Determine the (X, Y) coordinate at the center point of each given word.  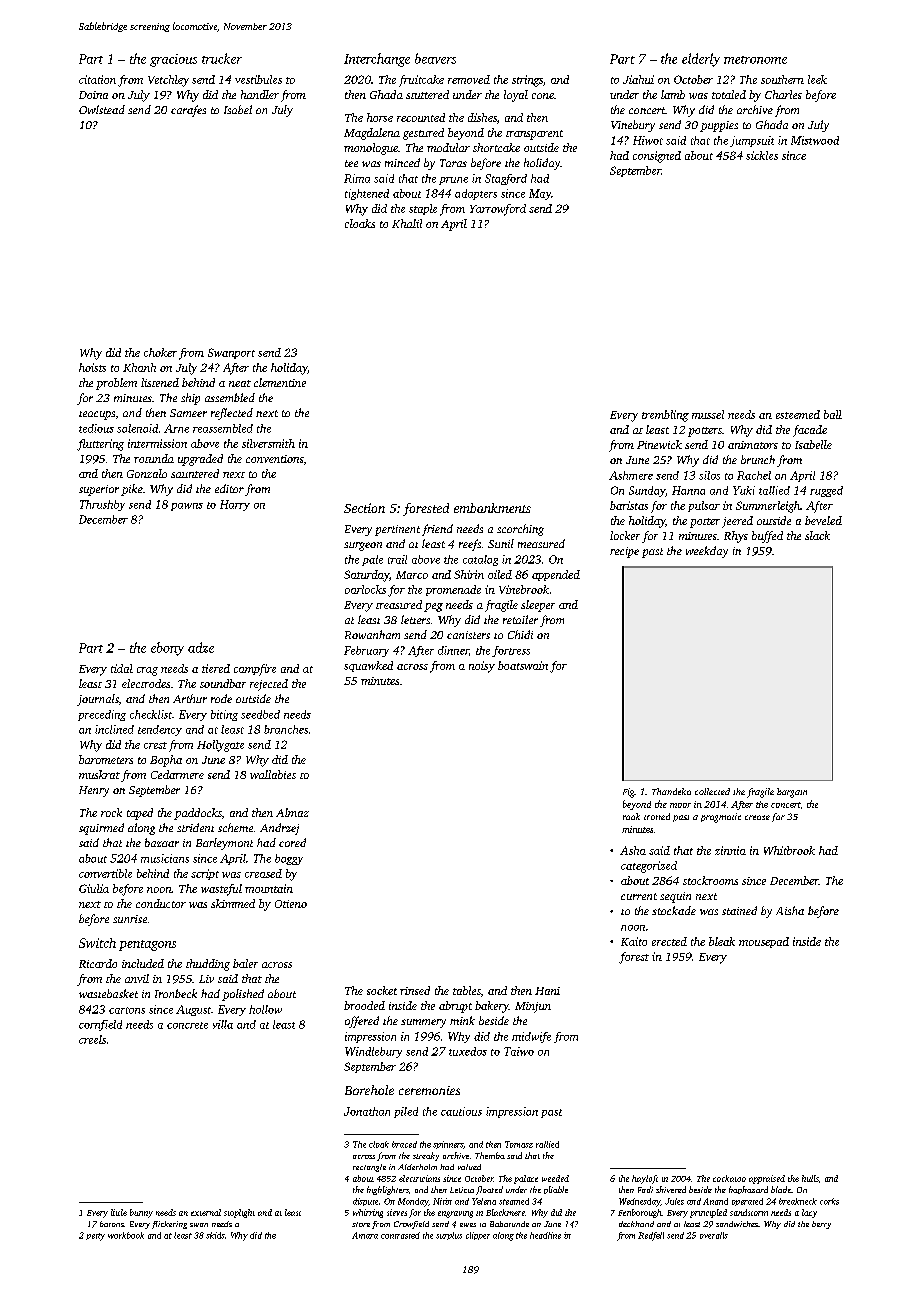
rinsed (415, 990)
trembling (665, 416)
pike (132, 490)
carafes (188, 111)
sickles (762, 155)
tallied (774, 490)
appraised (767, 1179)
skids (215, 1235)
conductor (161, 903)
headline (545, 1235)
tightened (367, 194)
